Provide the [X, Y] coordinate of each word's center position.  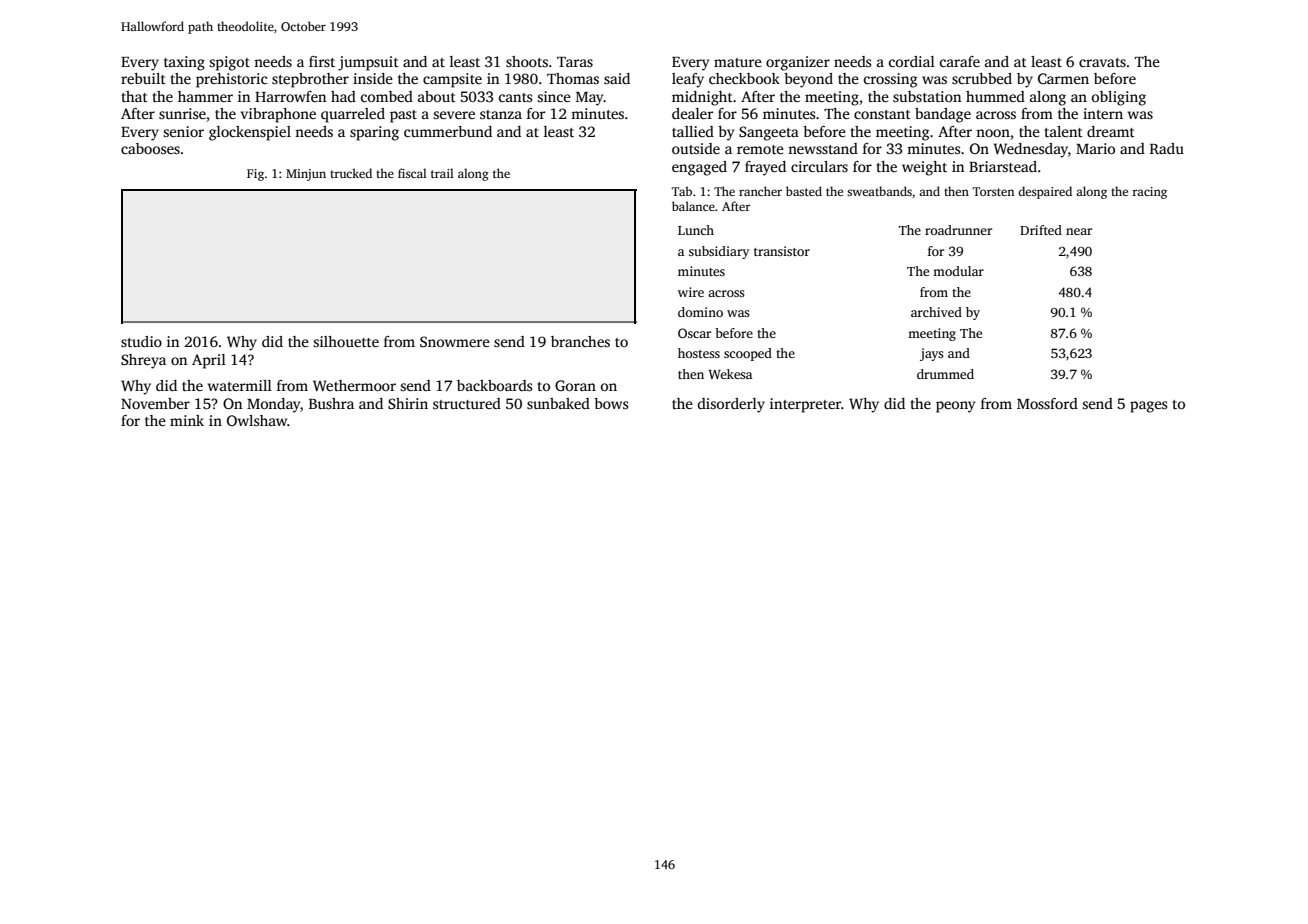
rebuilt [143, 78]
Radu [1167, 148]
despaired [1045, 192]
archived [936, 312]
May [590, 99]
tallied [693, 131]
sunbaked [558, 403]
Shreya [143, 361]
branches [580, 341]
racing [1150, 193]
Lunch [696, 230]
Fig [255, 175]
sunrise [182, 113]
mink [187, 420]
